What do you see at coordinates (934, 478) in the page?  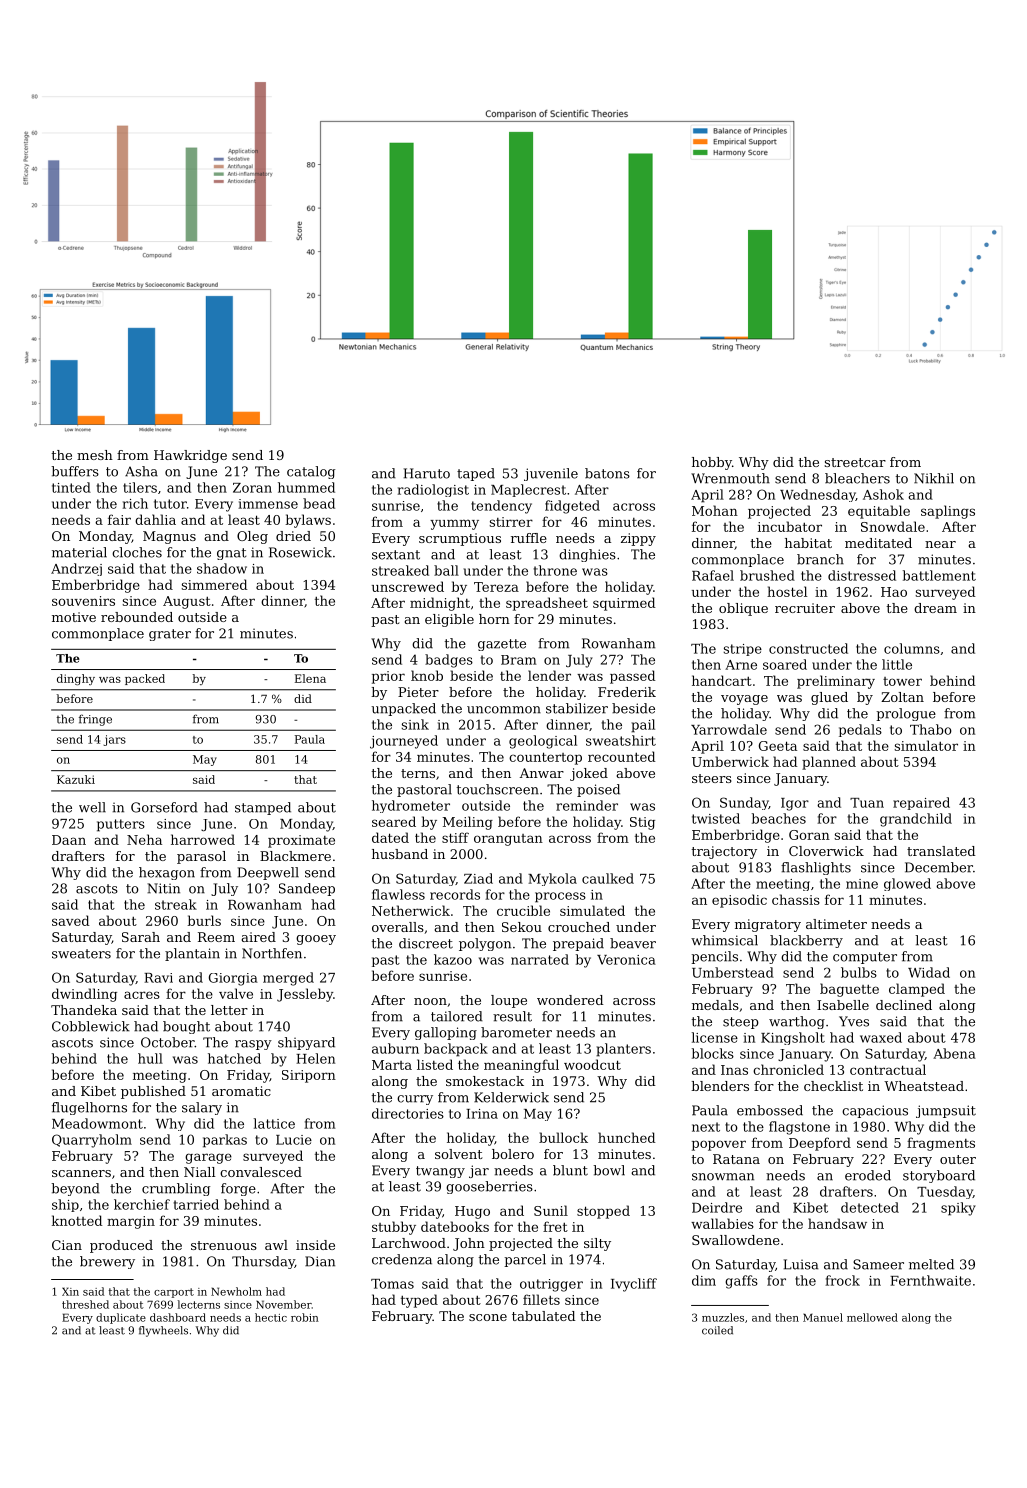 I see `Nikhil` at bounding box center [934, 478].
